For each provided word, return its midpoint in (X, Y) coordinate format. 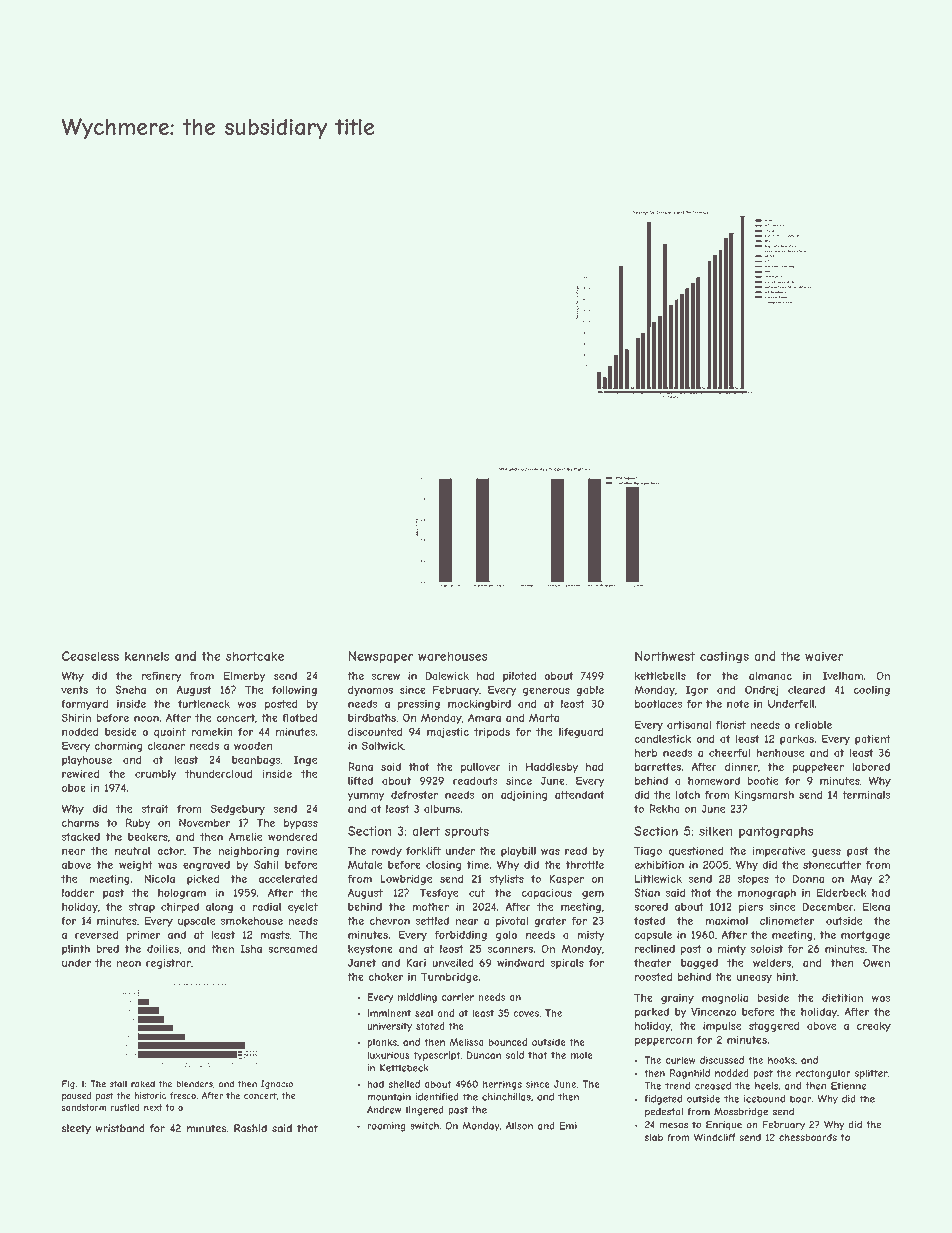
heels (766, 1086)
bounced (508, 1042)
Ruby (138, 823)
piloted (519, 677)
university (389, 1027)
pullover (481, 768)
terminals (866, 795)
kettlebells (660, 676)
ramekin (212, 732)
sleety (76, 1129)
